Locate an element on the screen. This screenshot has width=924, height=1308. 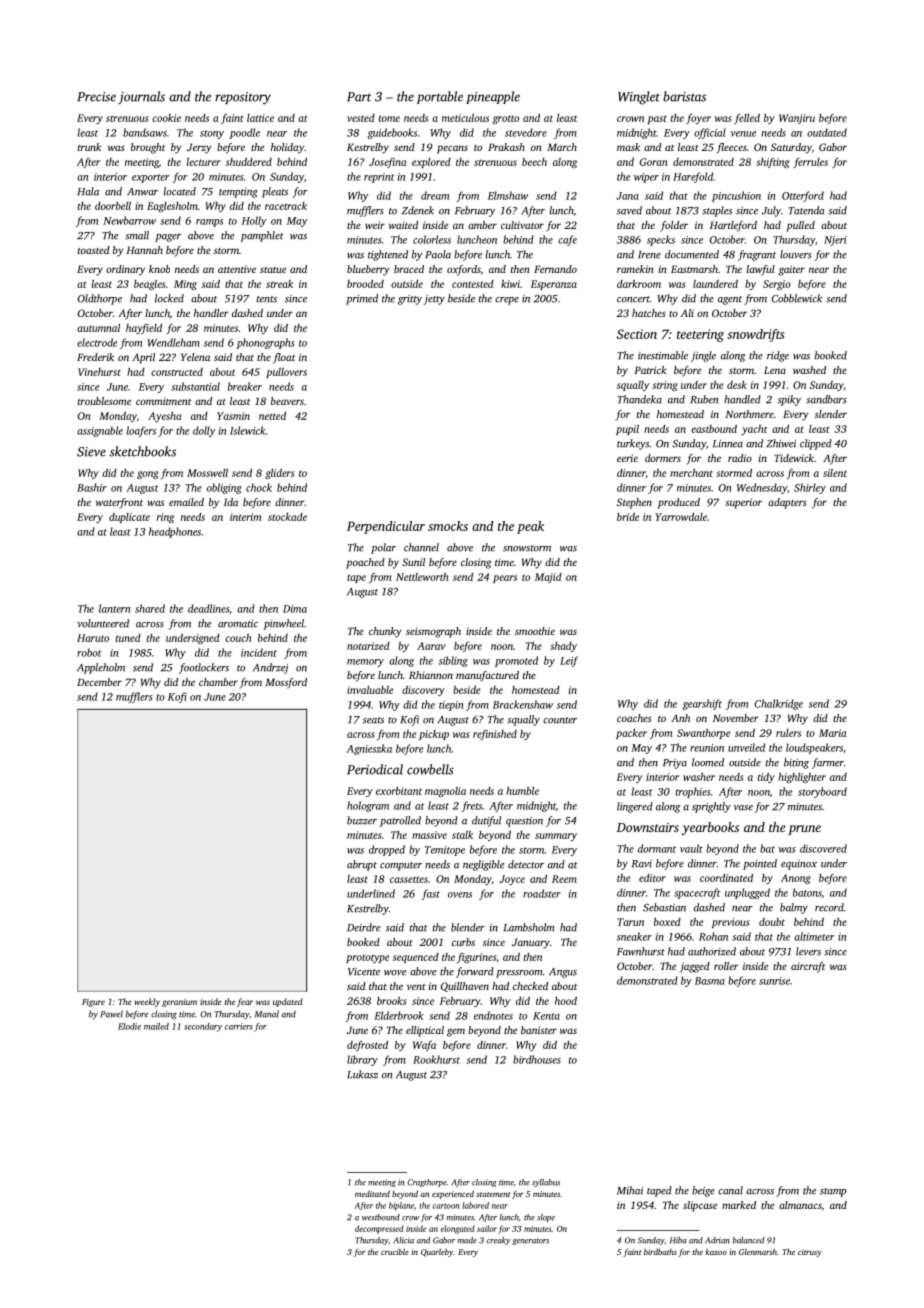
crepe is located at coordinates (507, 301).
